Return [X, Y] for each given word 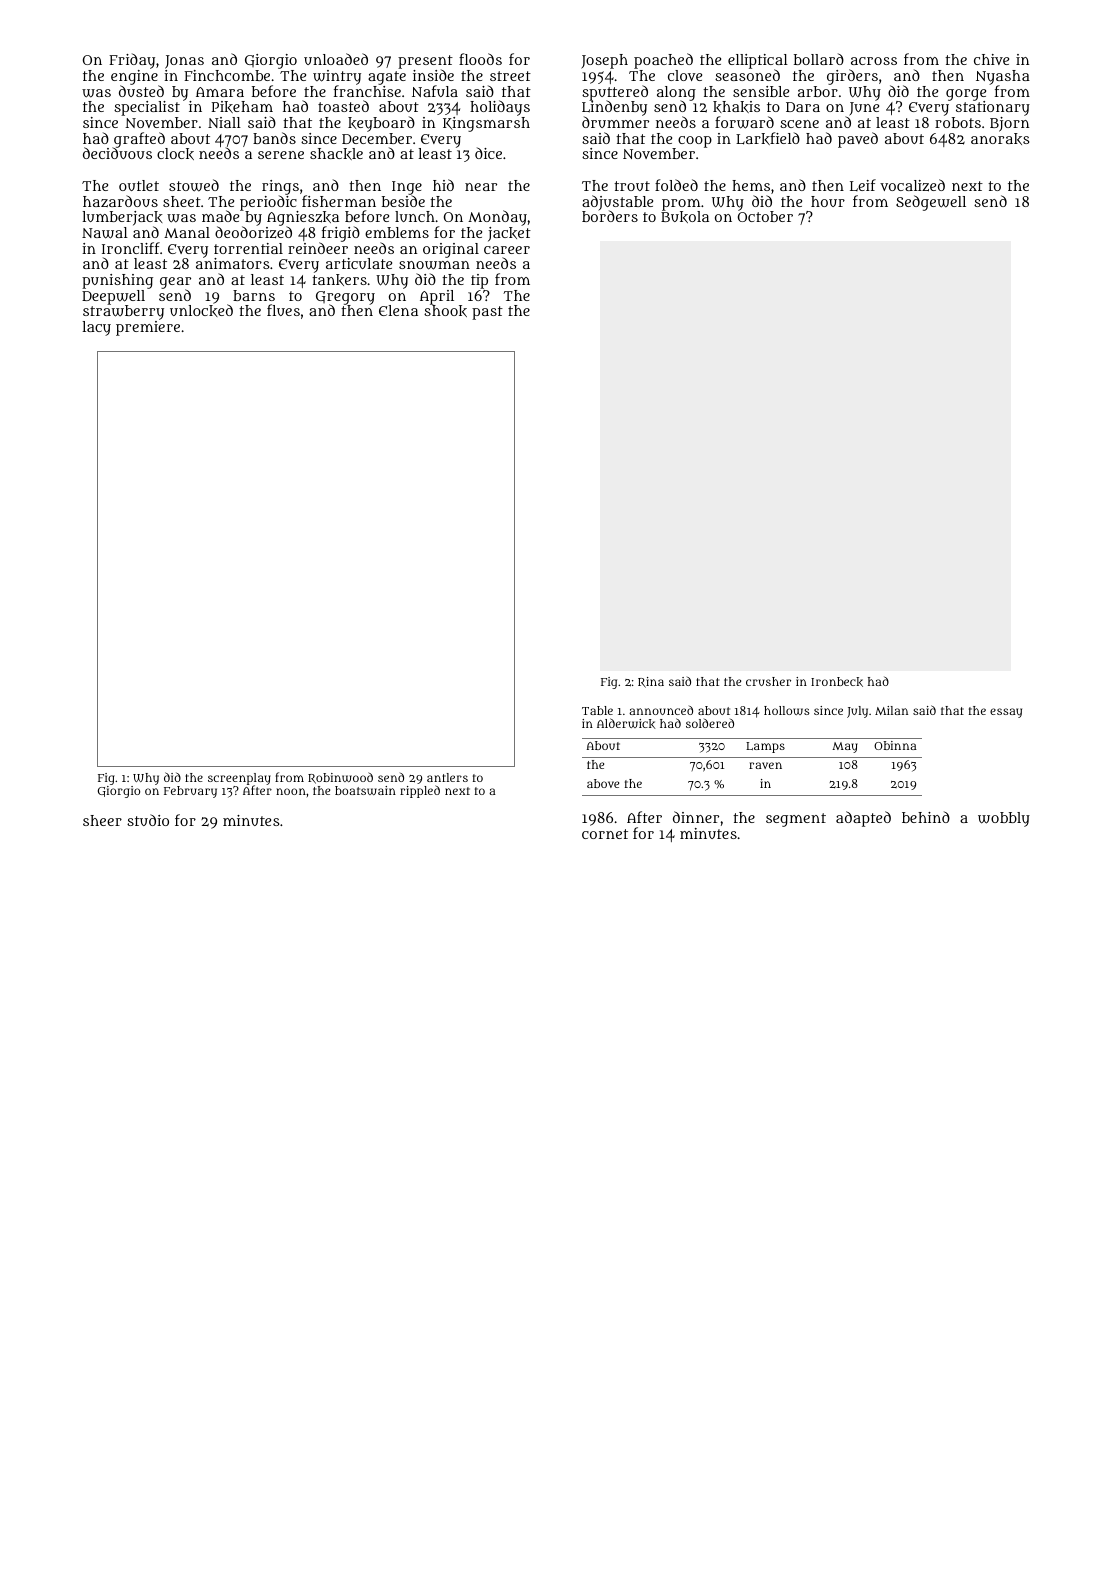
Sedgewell [931, 203]
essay [1006, 713]
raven [765, 765]
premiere [148, 328]
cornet [605, 834]
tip [479, 281]
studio [148, 820]
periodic [268, 203]
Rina [651, 682]
